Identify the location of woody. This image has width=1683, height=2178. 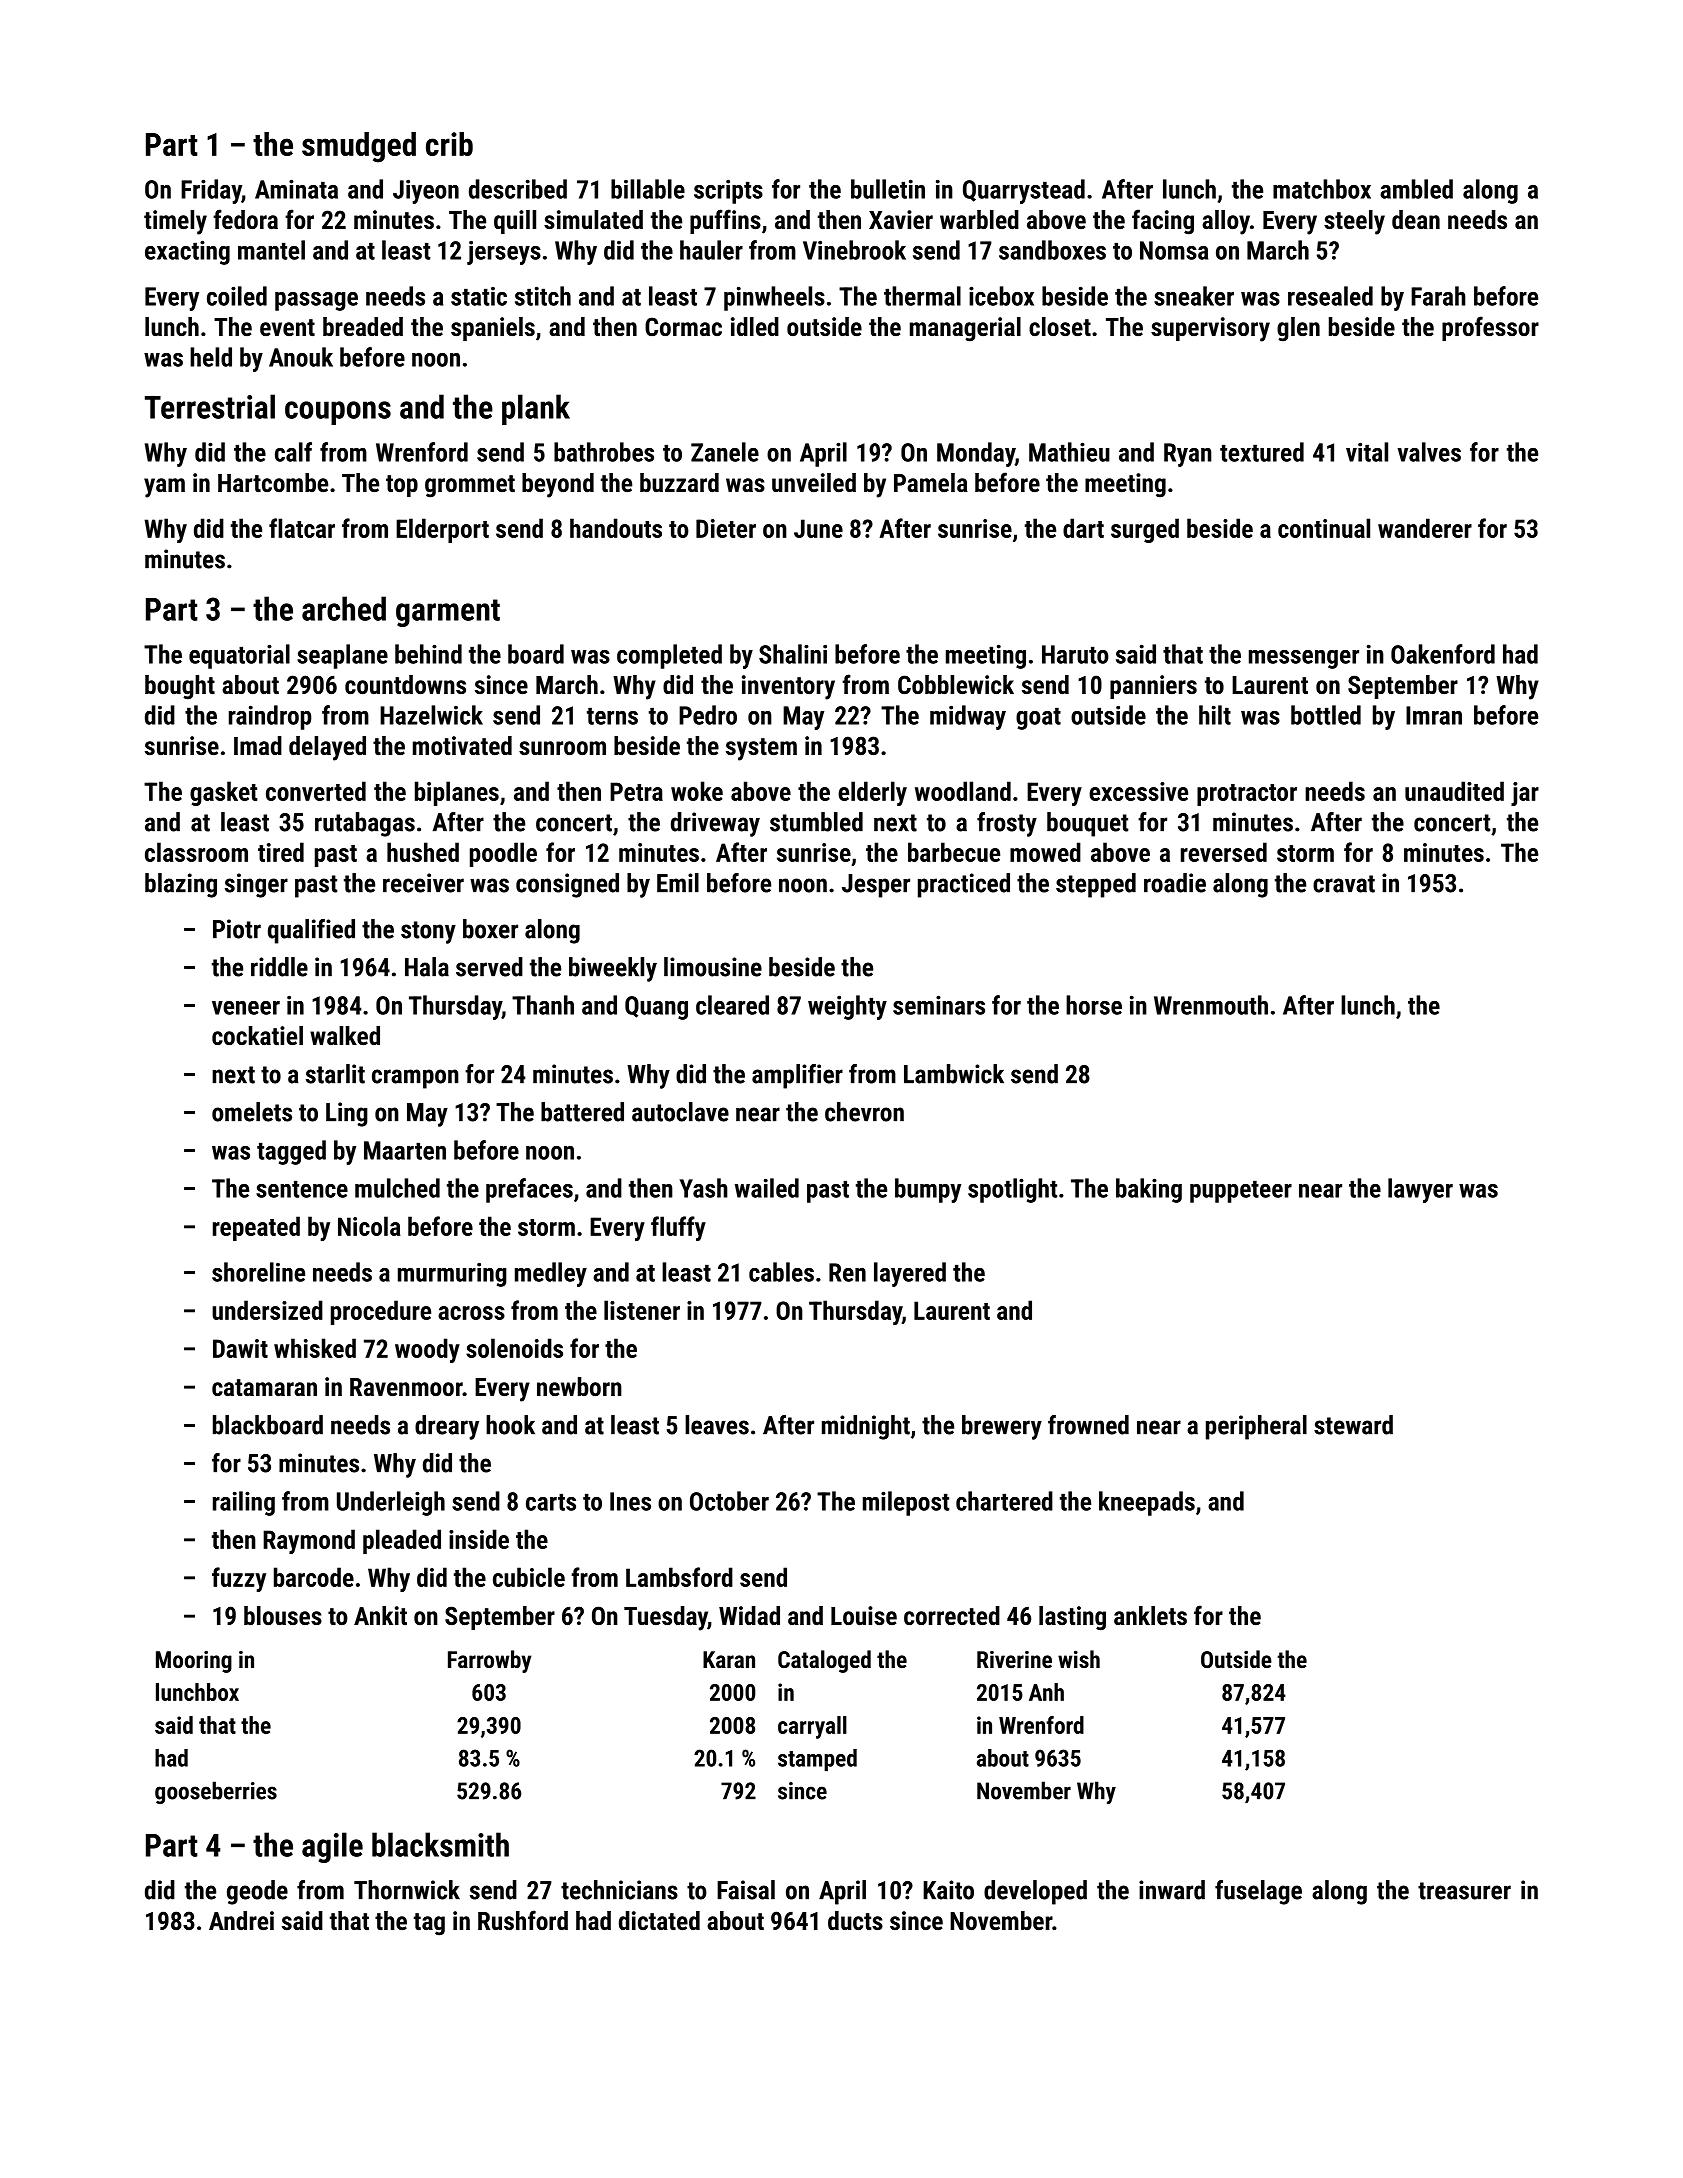
(427, 1350).
